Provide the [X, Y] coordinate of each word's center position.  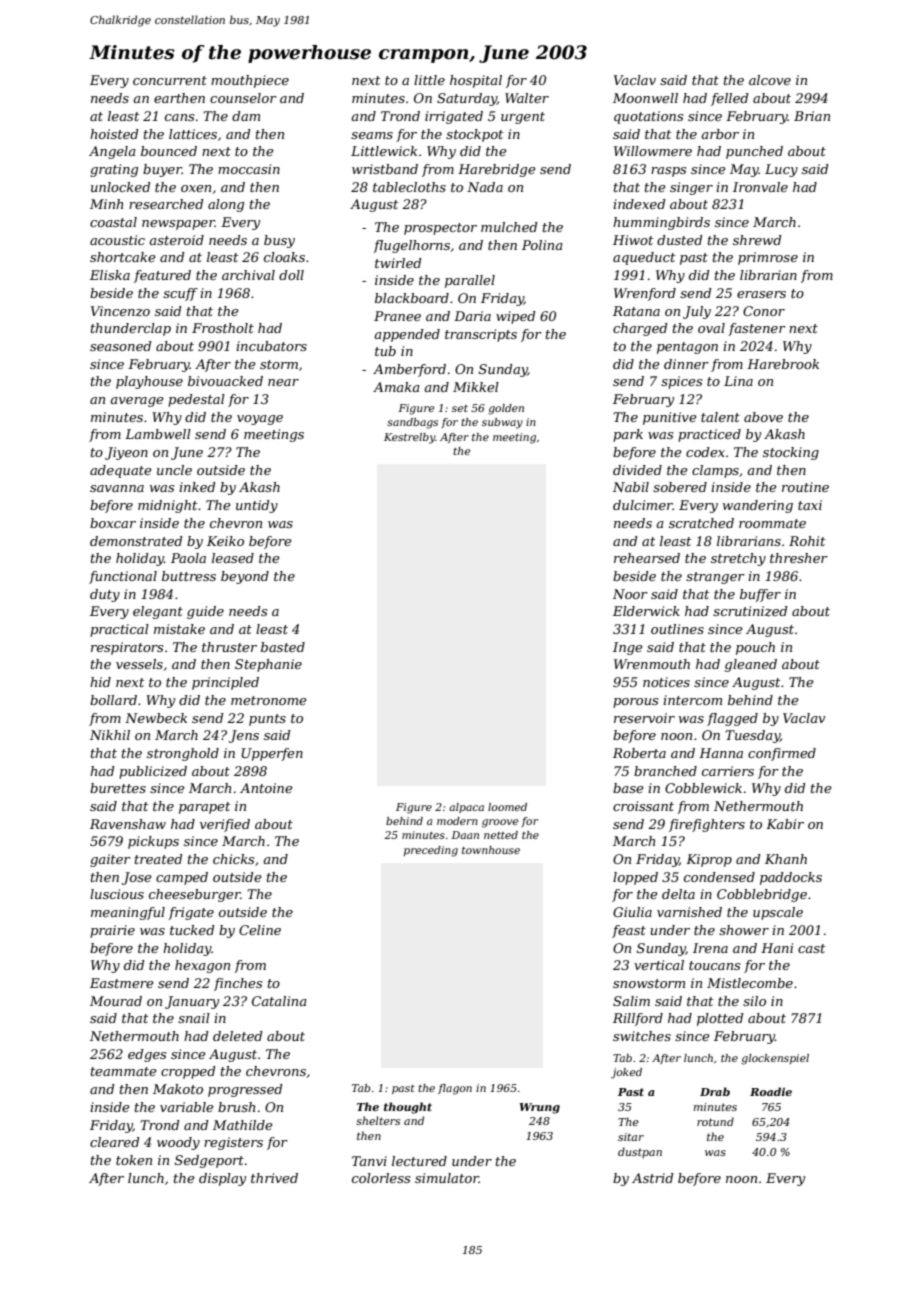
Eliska [110, 275]
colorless [381, 1178]
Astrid [653, 1178]
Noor [630, 594]
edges [147, 1055]
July [697, 312]
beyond [245, 577]
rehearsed [647, 558]
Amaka [396, 387]
